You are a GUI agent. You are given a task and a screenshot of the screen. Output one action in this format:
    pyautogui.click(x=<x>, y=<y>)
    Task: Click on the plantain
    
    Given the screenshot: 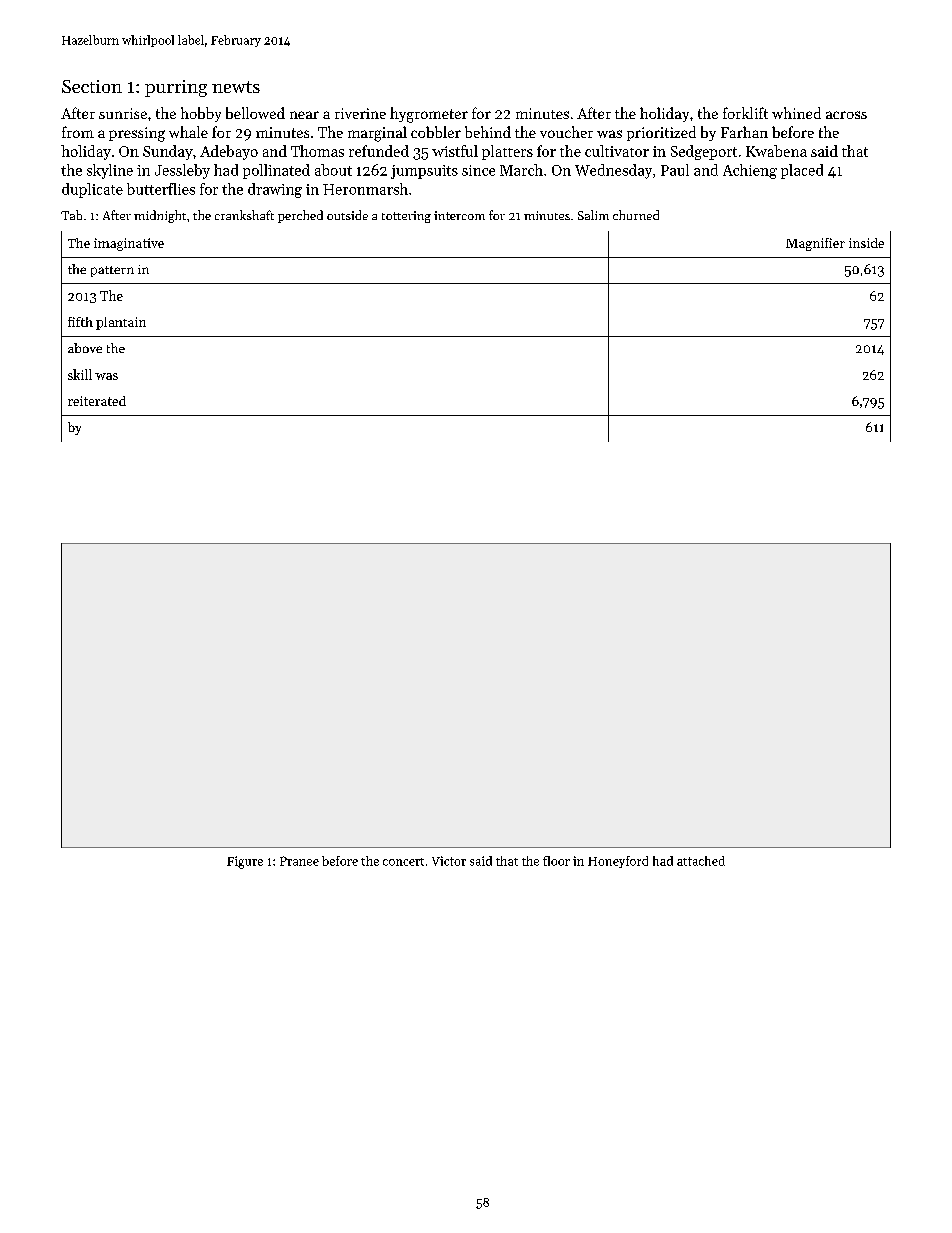 What is the action you would take?
    pyautogui.click(x=121, y=323)
